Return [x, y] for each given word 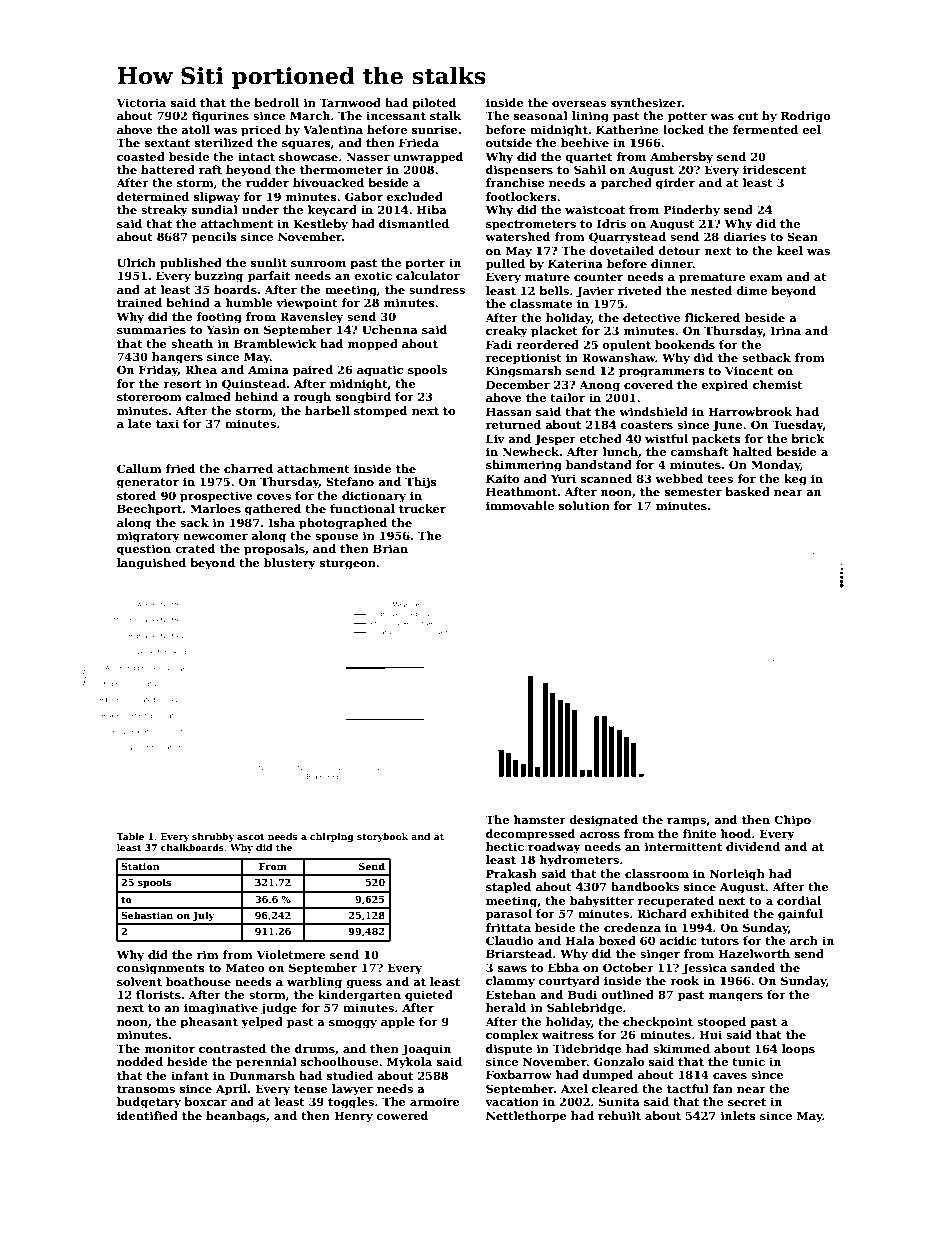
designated [604, 821]
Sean [802, 236]
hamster [540, 819]
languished [151, 564]
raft [210, 169]
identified [147, 1115]
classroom [657, 873]
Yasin [223, 329]
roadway [554, 848]
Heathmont [521, 491]
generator [148, 483]
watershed [518, 236]
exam [766, 278]
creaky [507, 332]
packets [716, 440]
